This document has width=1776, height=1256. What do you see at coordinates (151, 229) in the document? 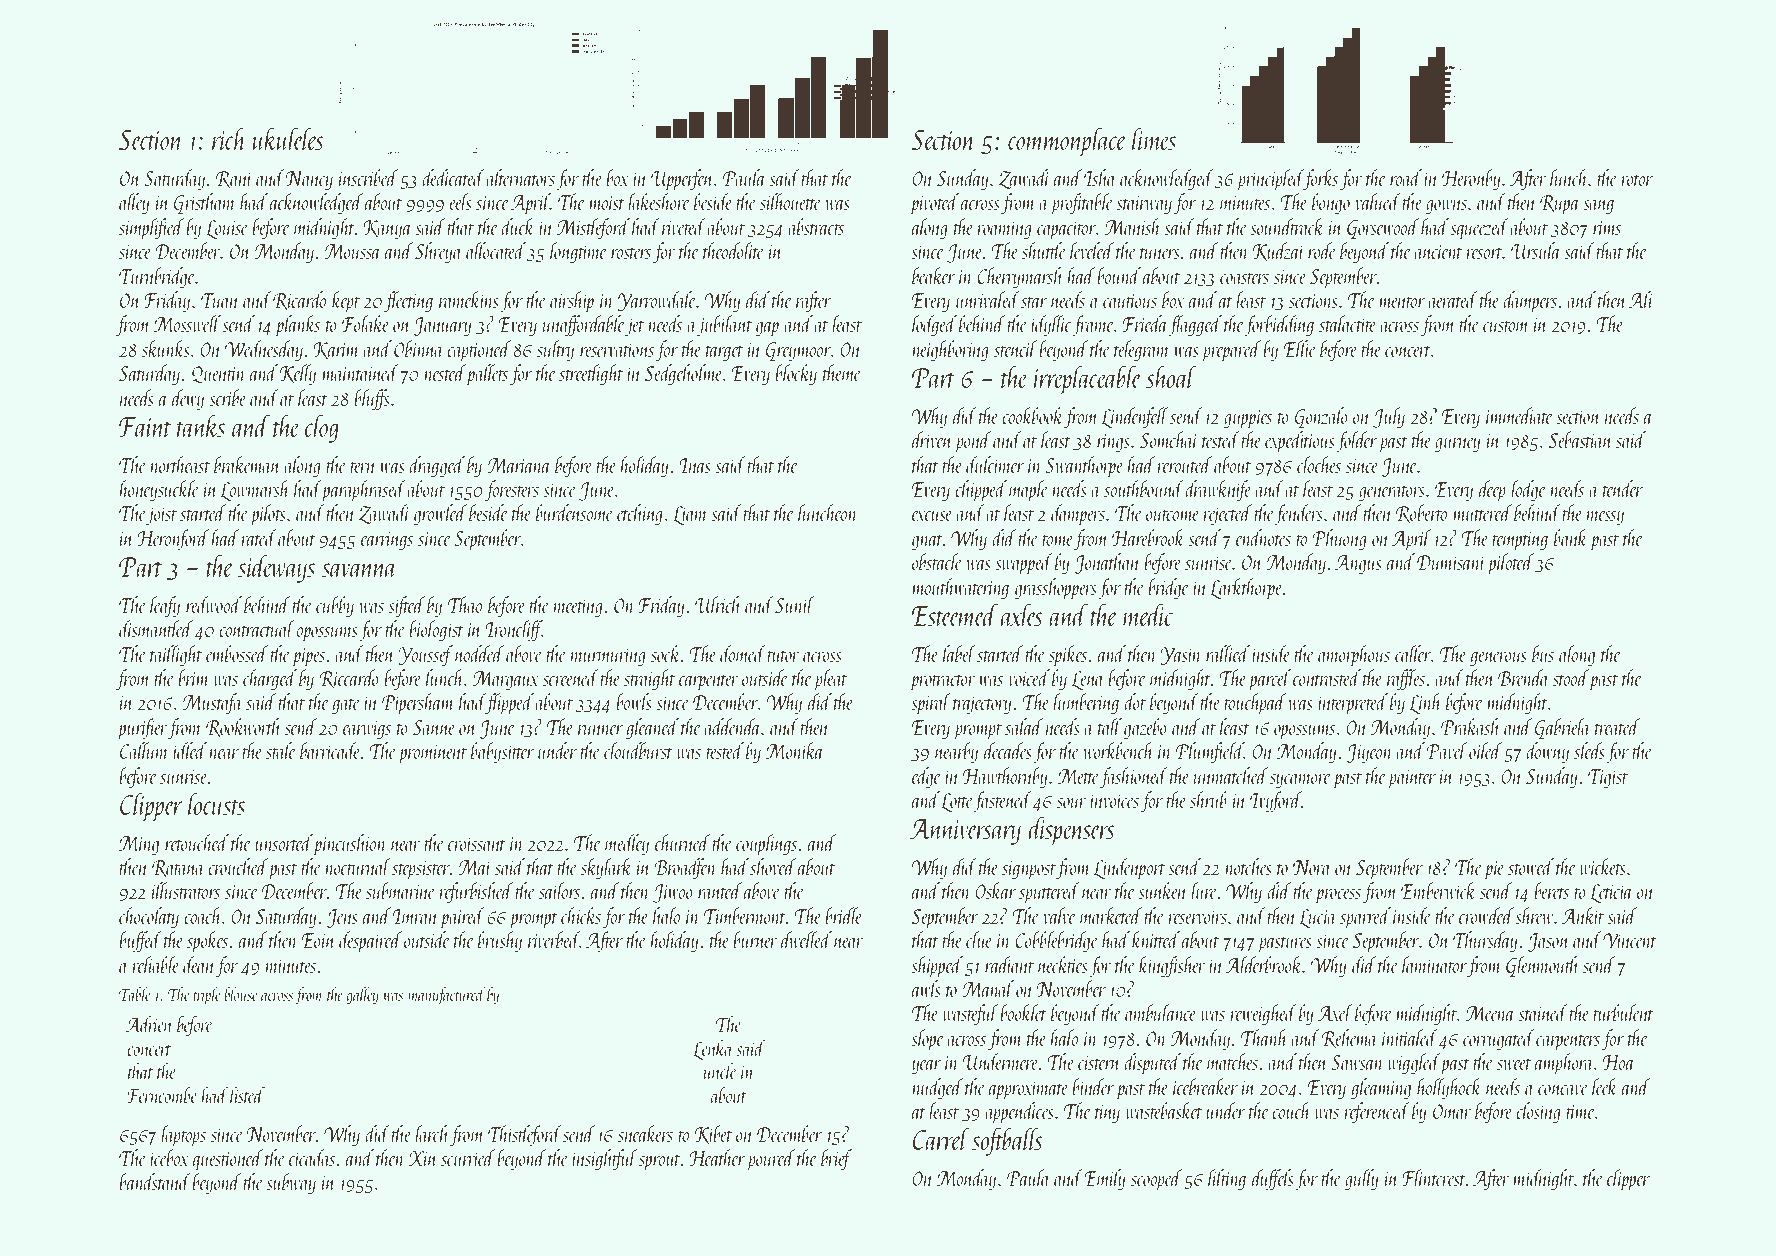
I see `simplified` at bounding box center [151, 229].
